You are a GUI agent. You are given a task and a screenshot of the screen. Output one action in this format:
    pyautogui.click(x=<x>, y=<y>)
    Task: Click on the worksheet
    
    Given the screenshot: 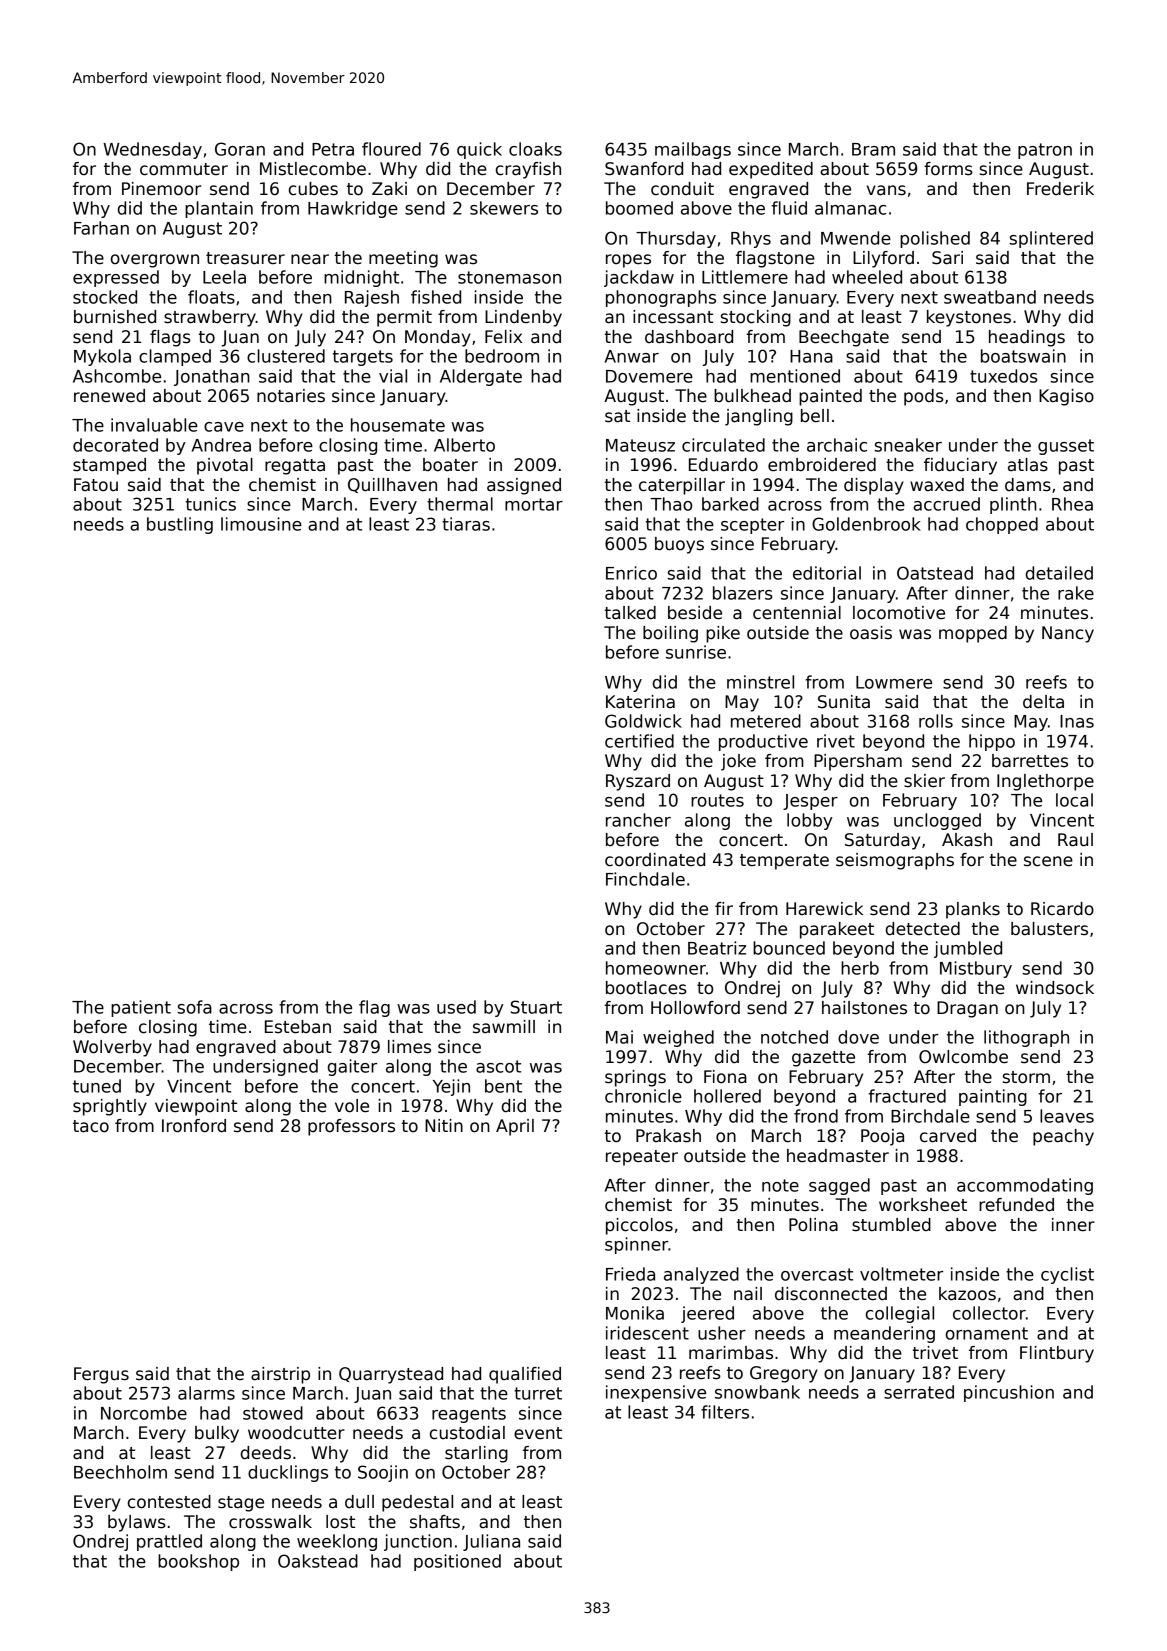 What is the action you would take?
    pyautogui.click(x=923, y=1205)
